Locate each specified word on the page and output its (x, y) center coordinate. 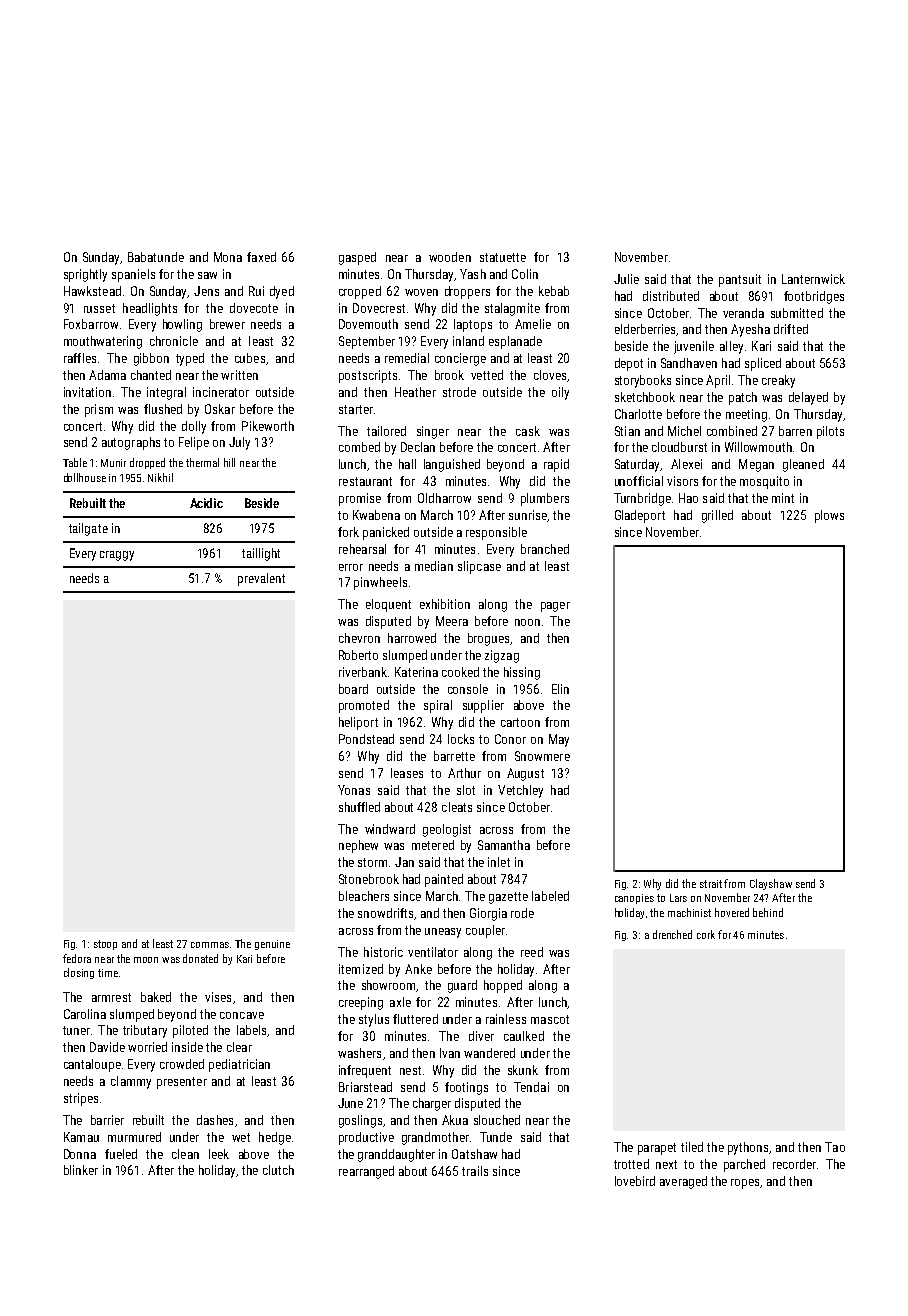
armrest (111, 997)
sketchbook (645, 397)
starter (356, 409)
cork (706, 934)
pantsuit (740, 280)
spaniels (133, 275)
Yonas (354, 790)
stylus (374, 1020)
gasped (357, 258)
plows (829, 516)
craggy (117, 556)
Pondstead (366, 739)
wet (241, 1137)
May (559, 740)
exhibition (445, 604)
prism (99, 410)
